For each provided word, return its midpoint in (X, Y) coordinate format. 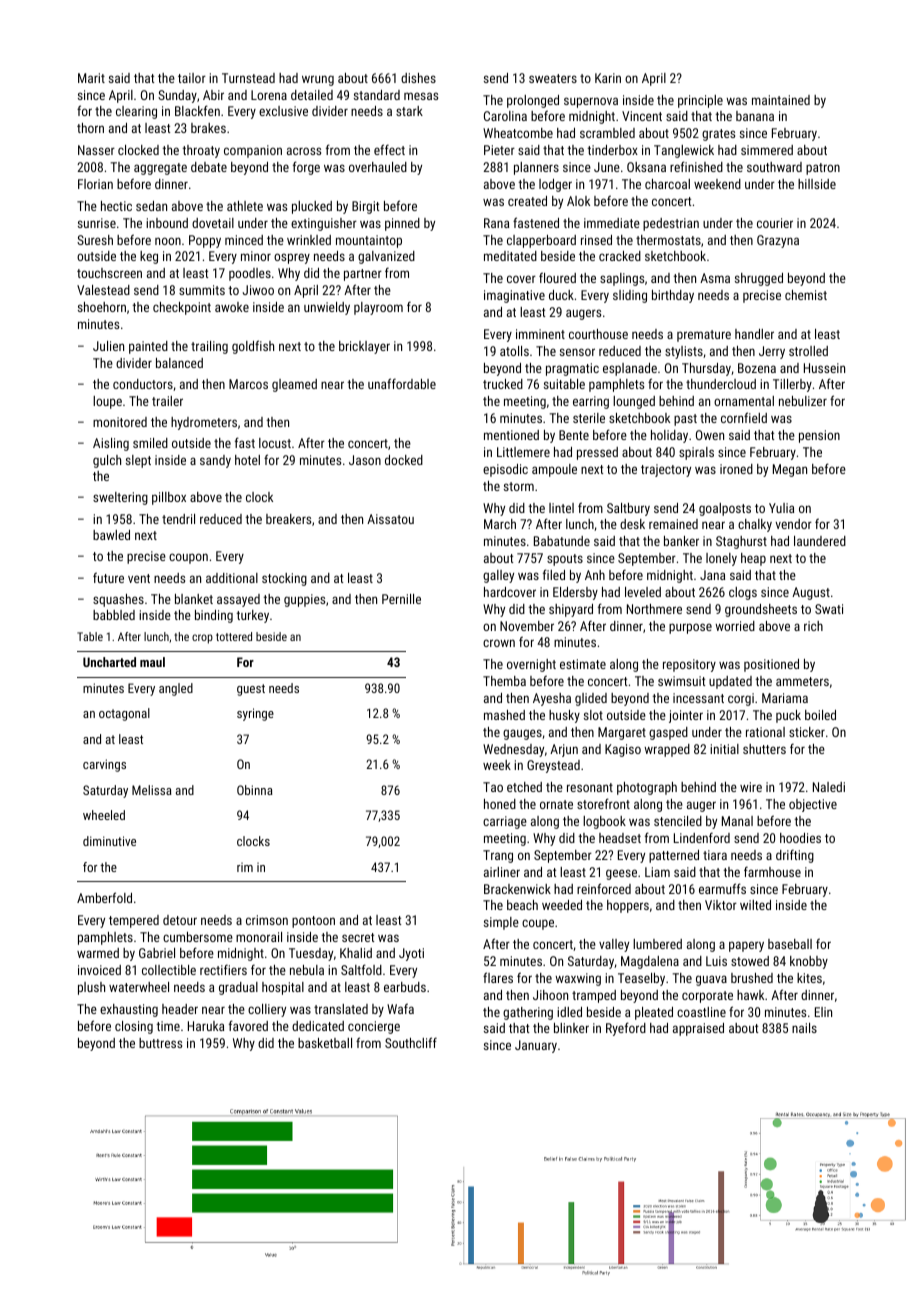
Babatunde (562, 541)
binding (214, 616)
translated (341, 1009)
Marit (91, 78)
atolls (514, 351)
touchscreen (109, 273)
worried (735, 626)
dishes (418, 78)
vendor (793, 524)
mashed (504, 715)
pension (819, 436)
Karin (608, 78)
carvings (104, 765)
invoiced (99, 970)
